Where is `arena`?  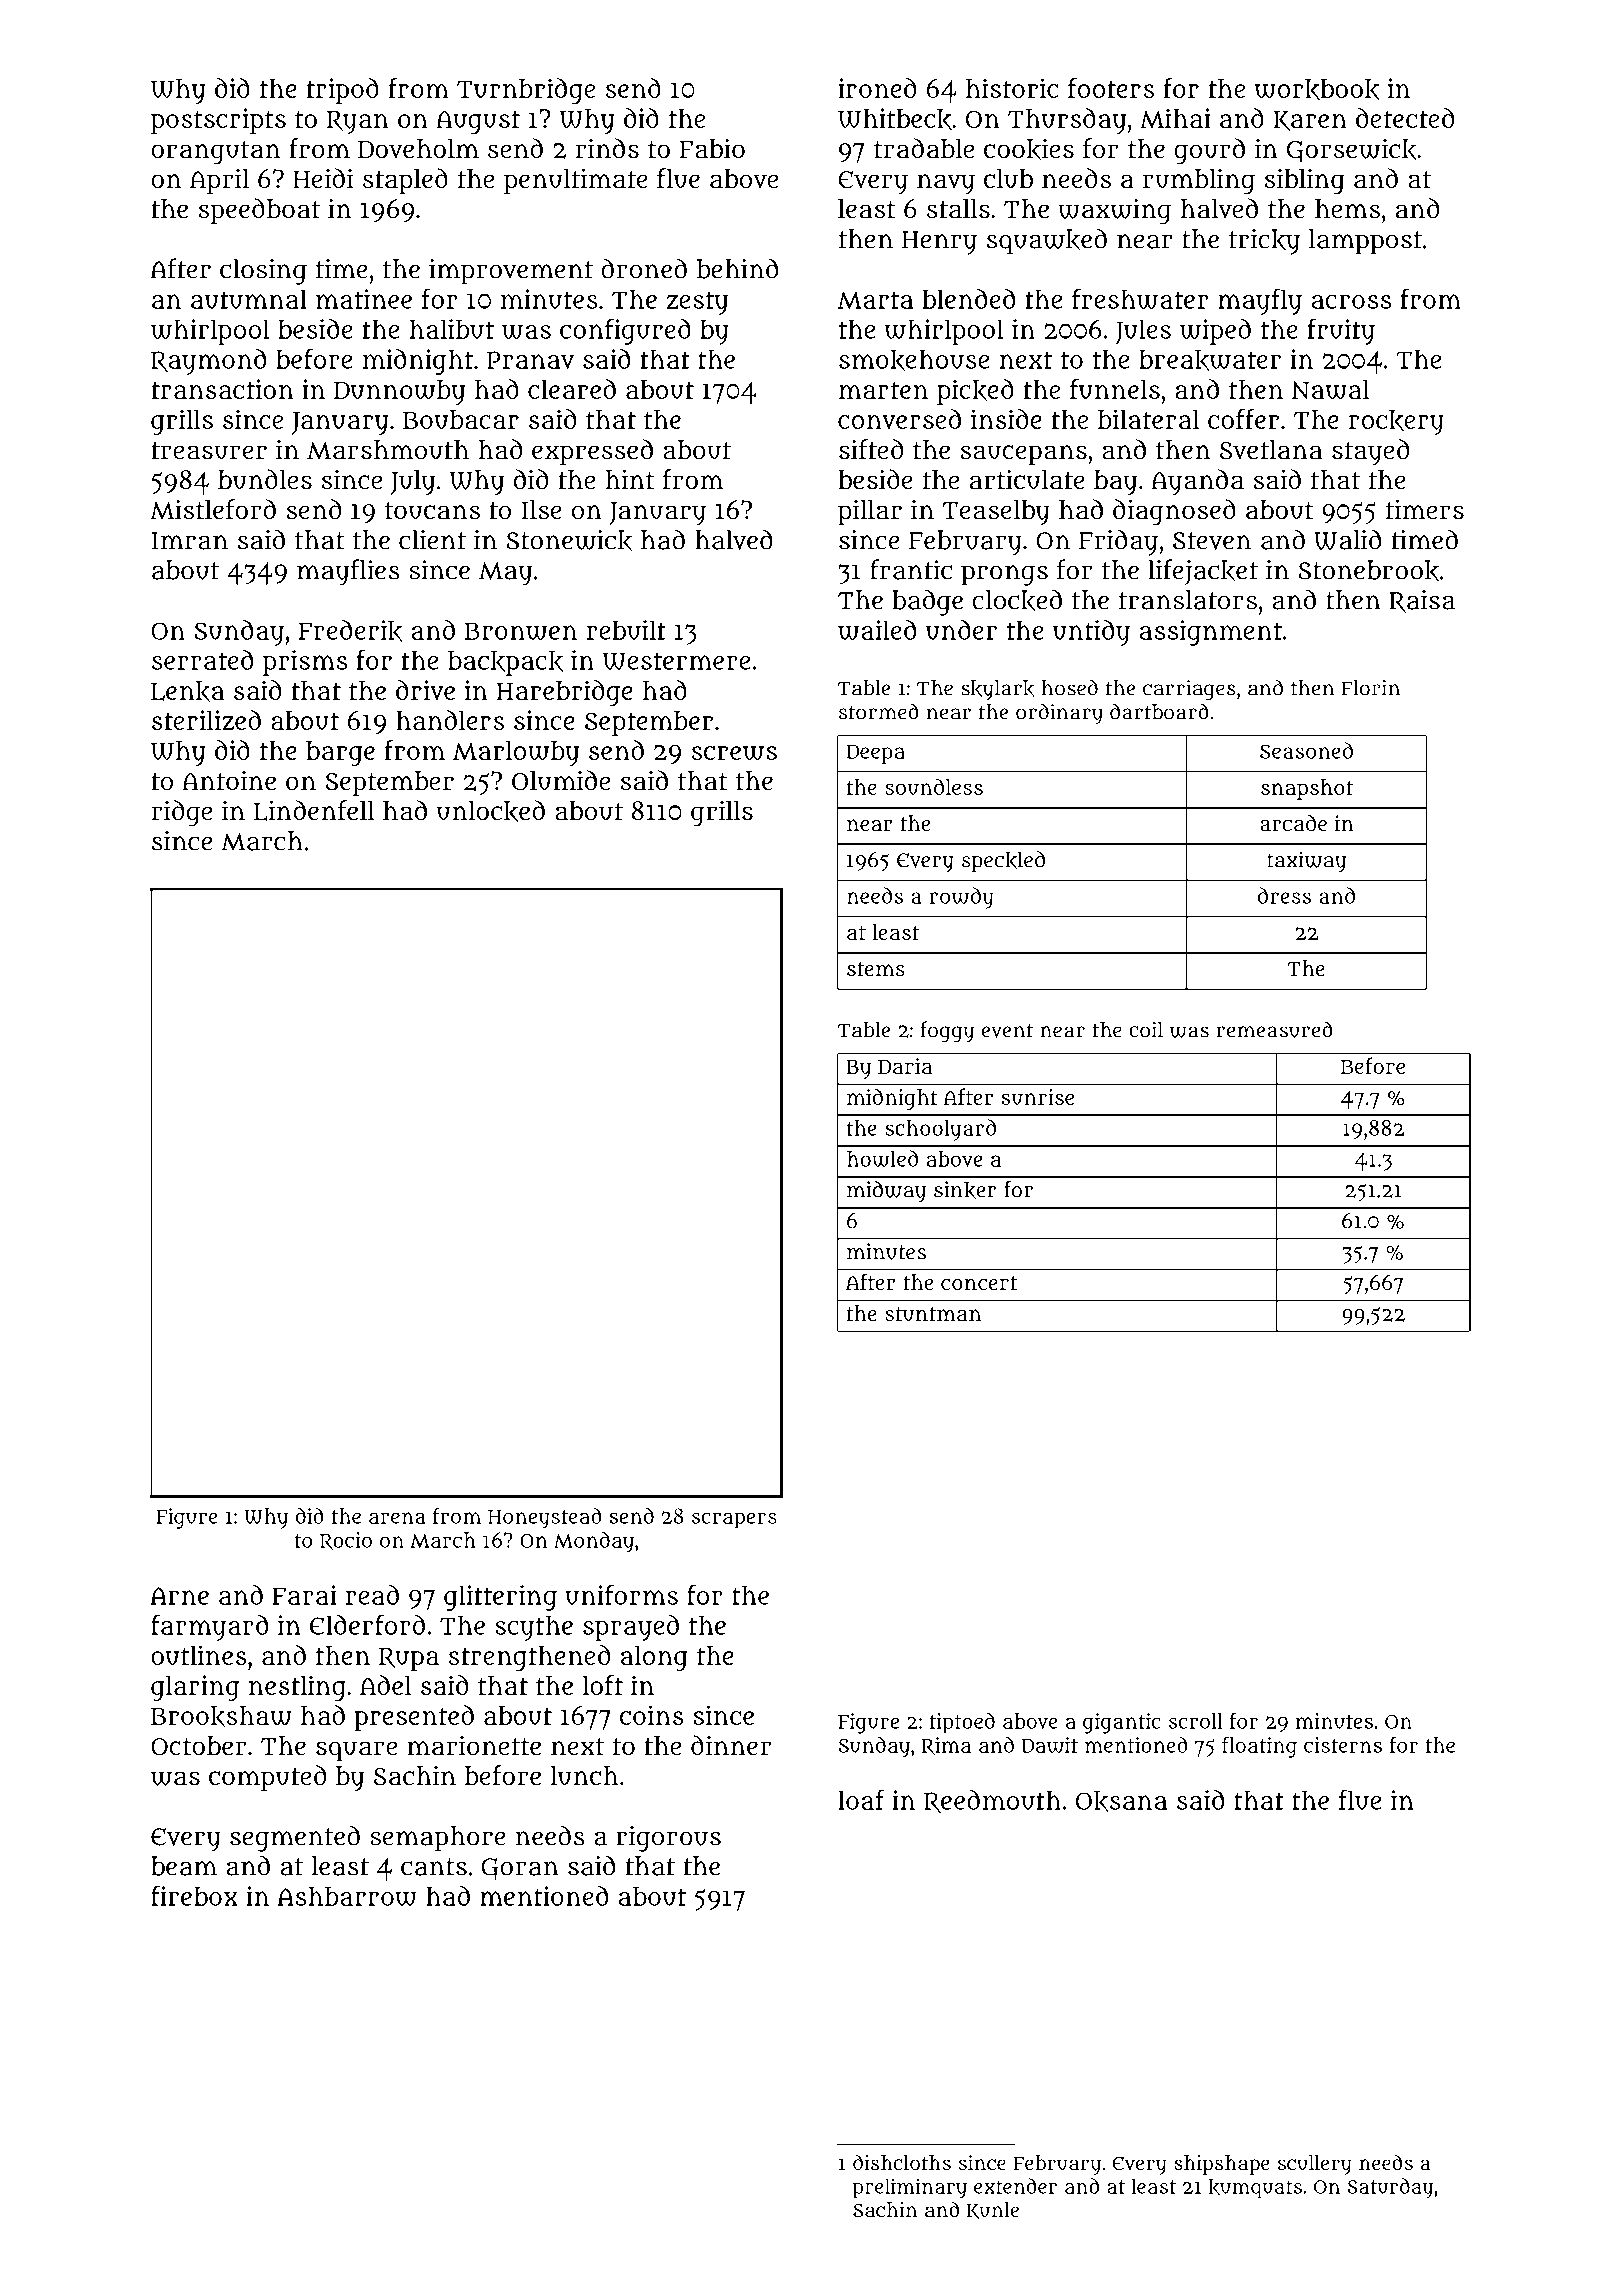
arena is located at coordinates (397, 1518).
